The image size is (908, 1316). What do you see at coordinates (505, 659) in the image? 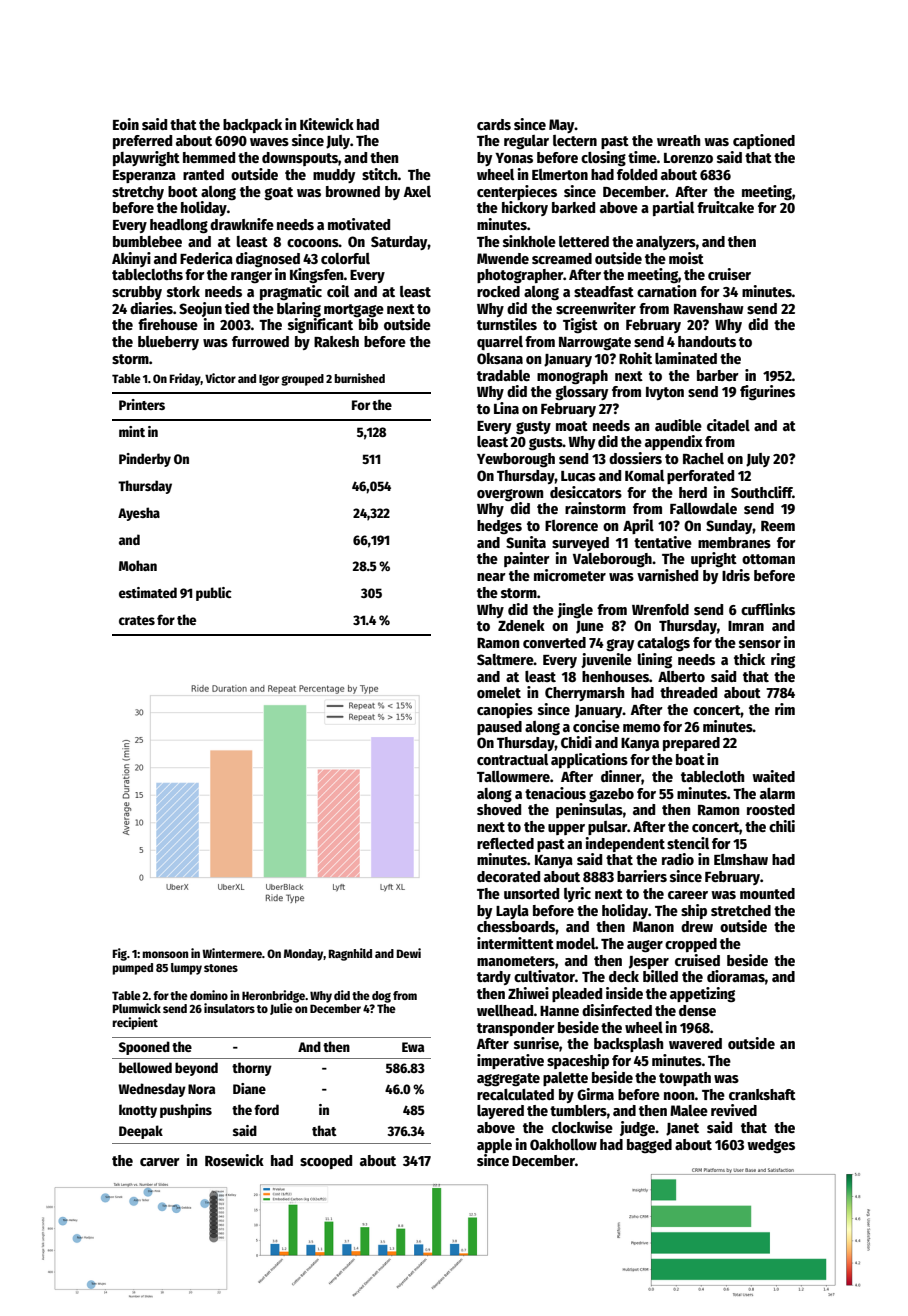
I see `Saltmere` at bounding box center [505, 659].
